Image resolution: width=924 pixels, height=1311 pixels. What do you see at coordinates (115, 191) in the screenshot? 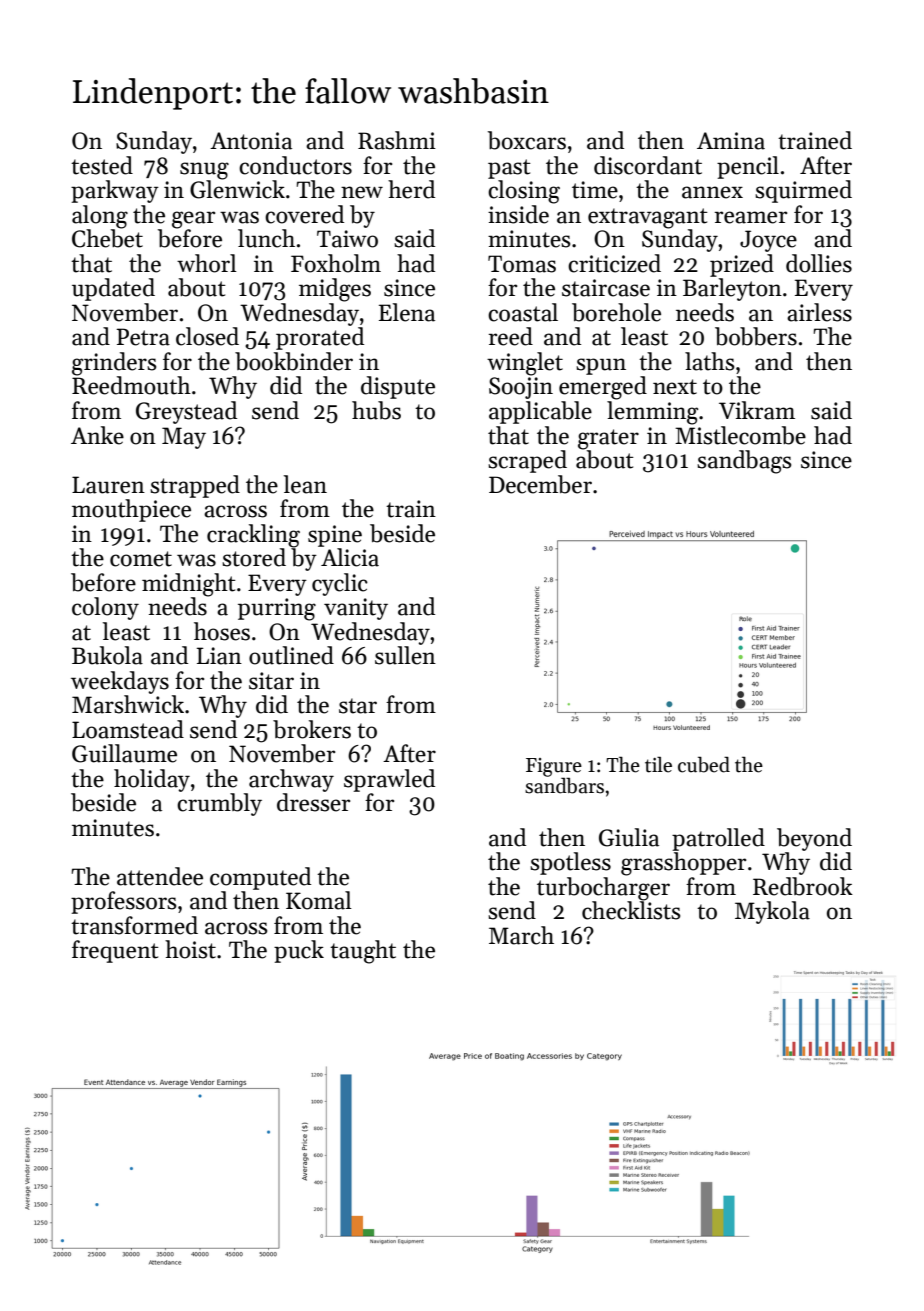
I see `parkway` at bounding box center [115, 191].
